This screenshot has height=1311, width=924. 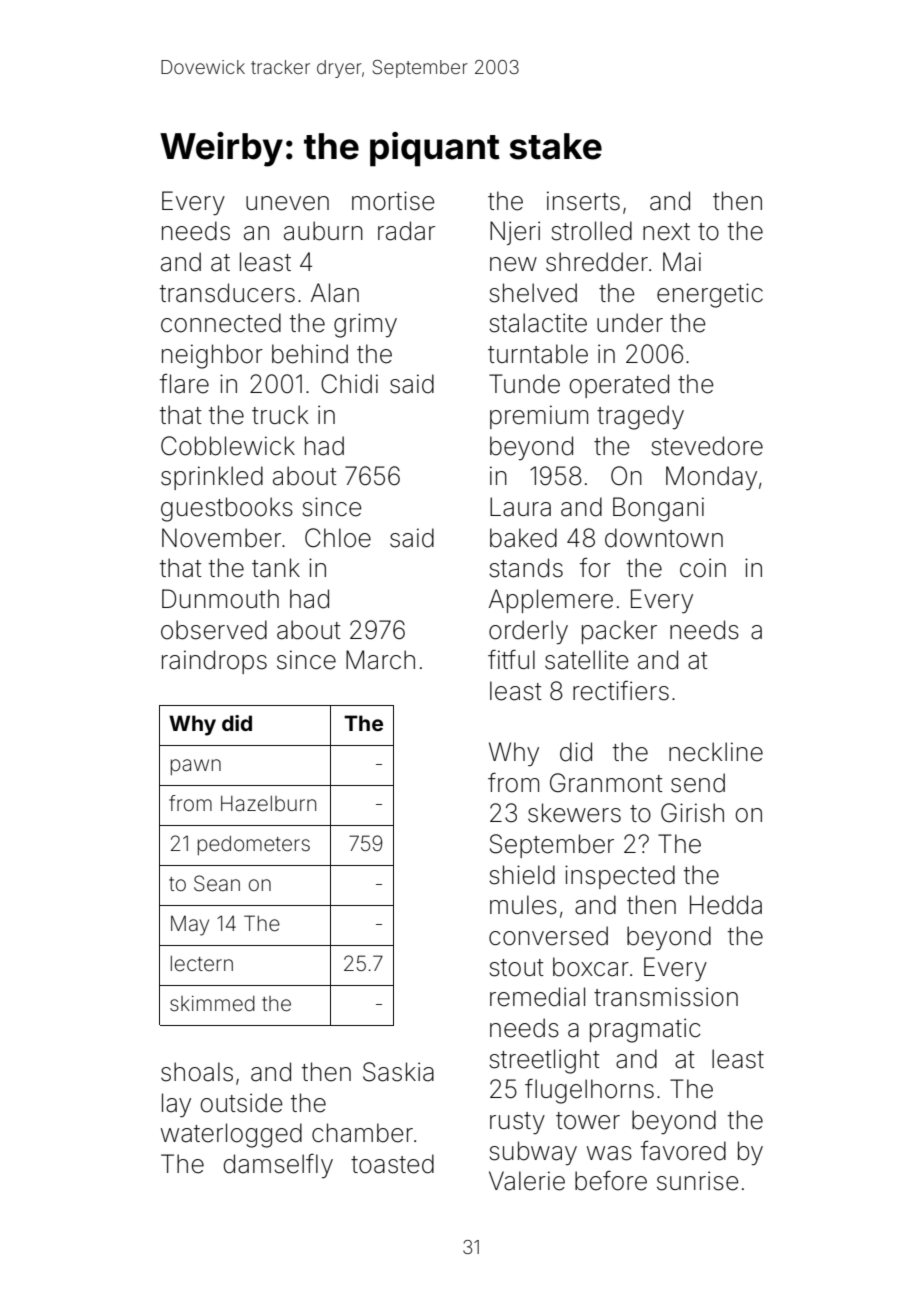 What do you see at coordinates (645, 1030) in the screenshot?
I see `pragmatic` at bounding box center [645, 1030].
